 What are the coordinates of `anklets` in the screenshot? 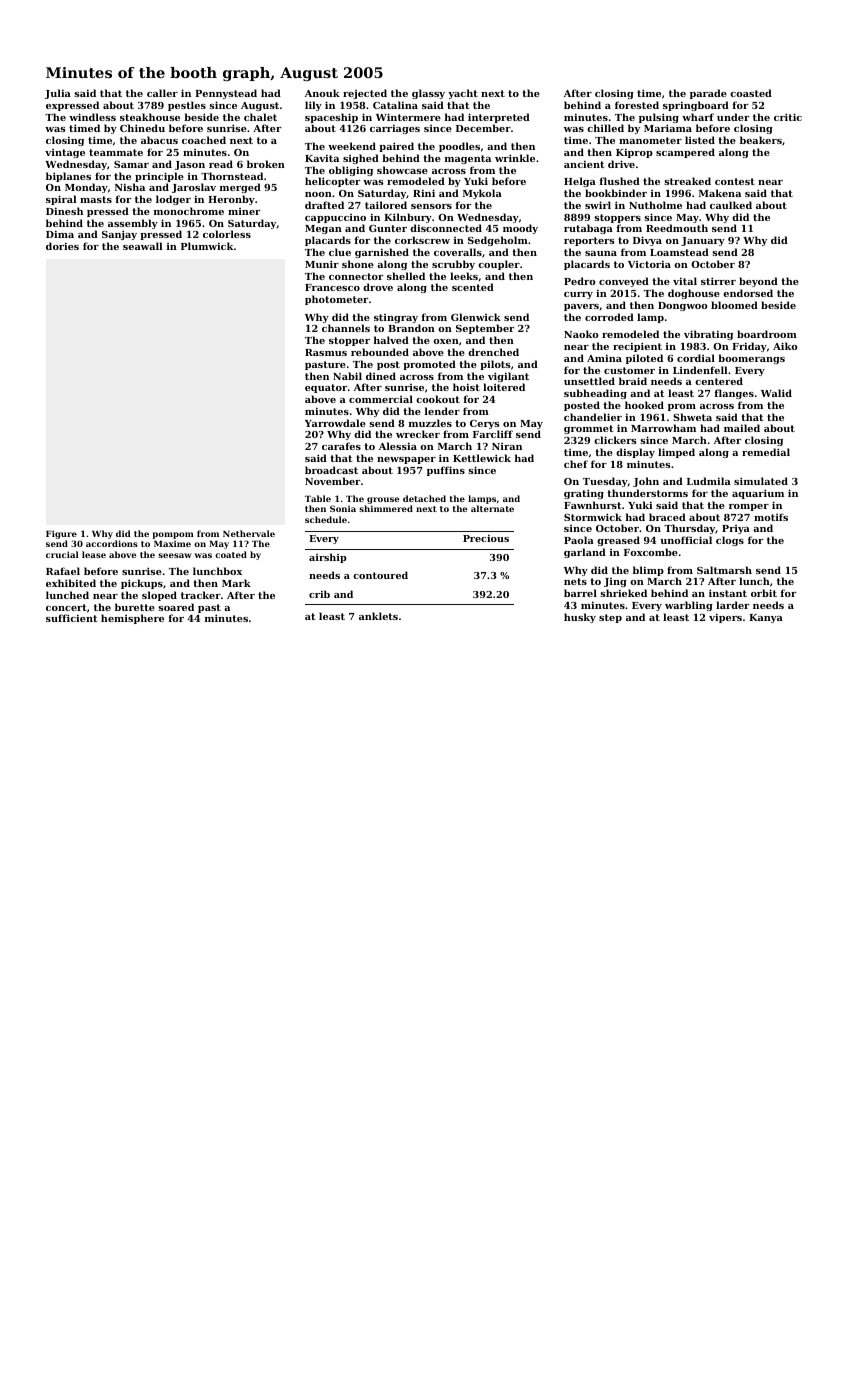 It's located at (378, 616).
